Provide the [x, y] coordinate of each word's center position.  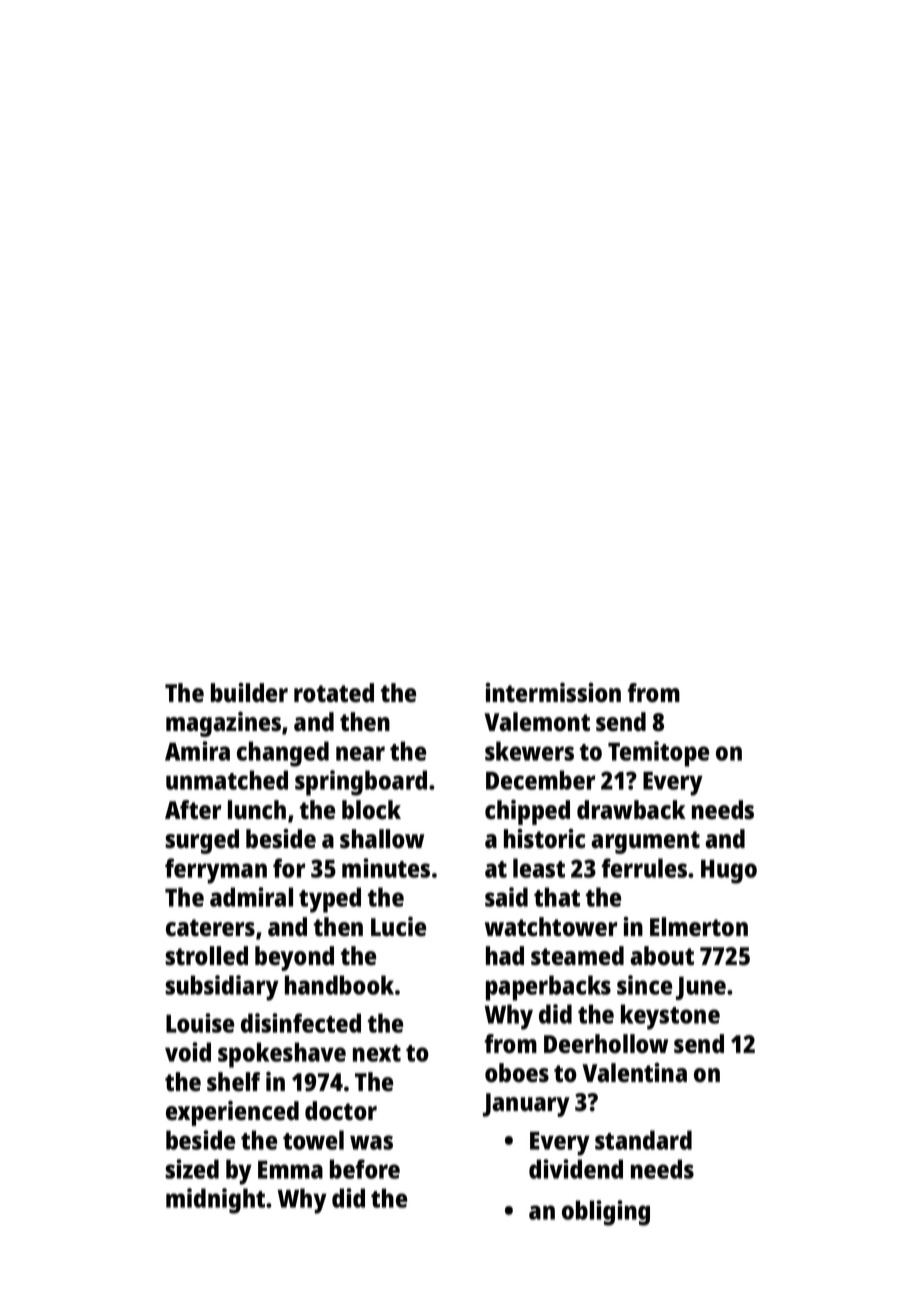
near [360, 753]
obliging [606, 1213]
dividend [576, 1169]
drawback [631, 810]
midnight [215, 1201]
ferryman [216, 871]
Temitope [658, 754]
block [371, 810]
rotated [334, 693]
